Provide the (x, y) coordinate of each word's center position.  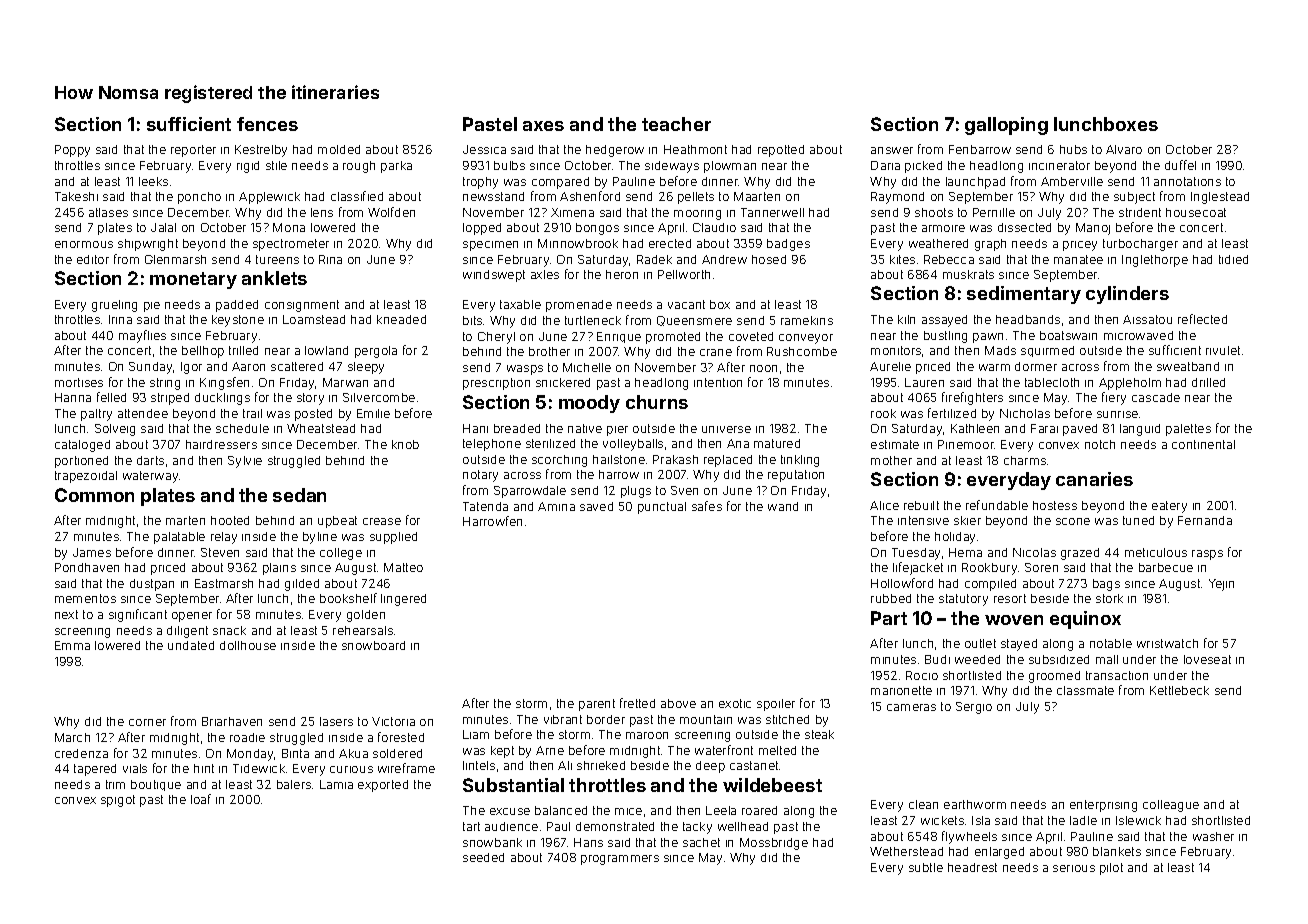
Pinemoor (966, 444)
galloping (1006, 126)
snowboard (373, 645)
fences (267, 124)
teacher (676, 124)
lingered (403, 600)
